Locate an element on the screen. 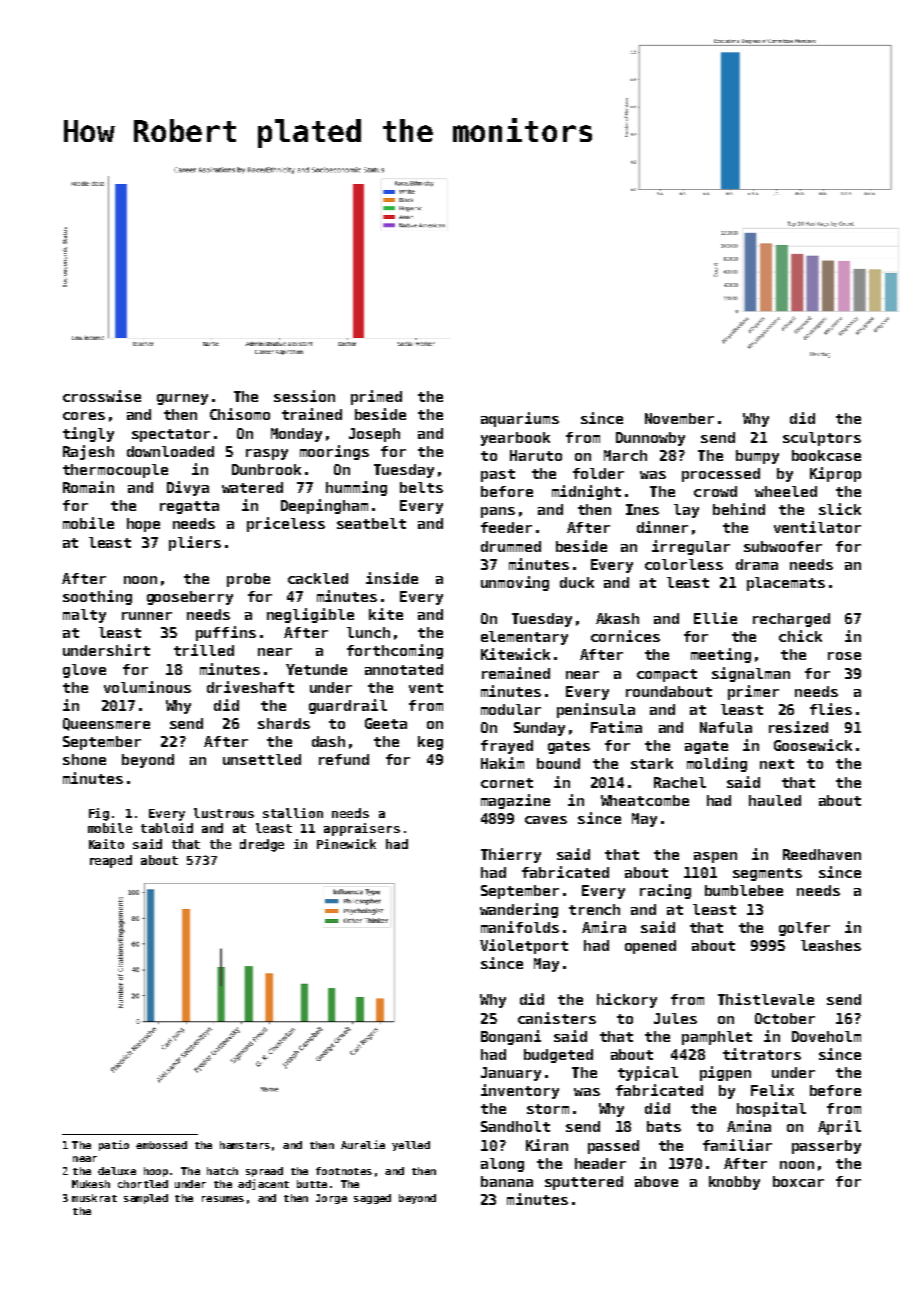 The height and width of the screenshot is (1308, 924). Dunnowby is located at coordinates (650, 439).
